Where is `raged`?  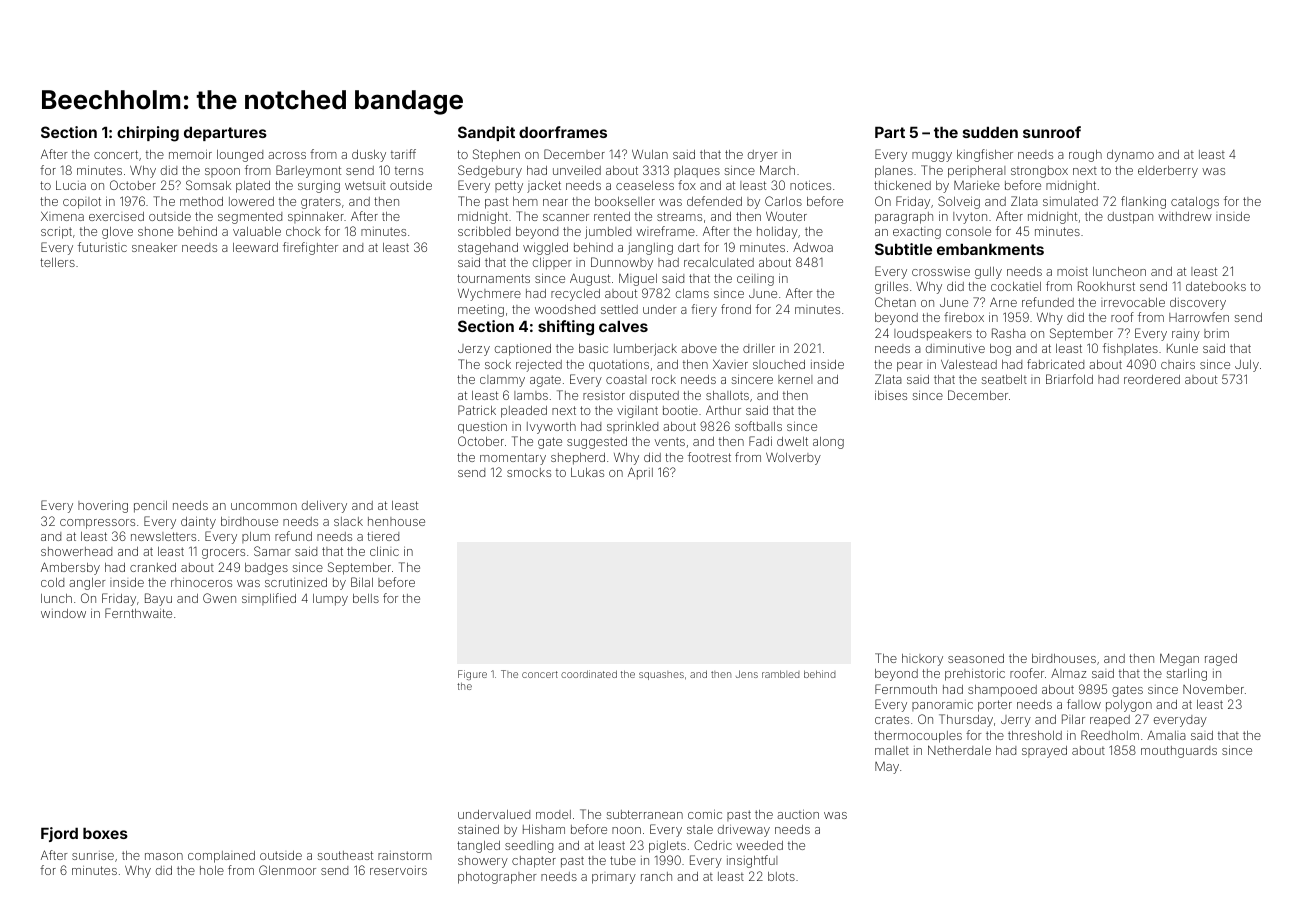
raged is located at coordinates (1221, 660).
